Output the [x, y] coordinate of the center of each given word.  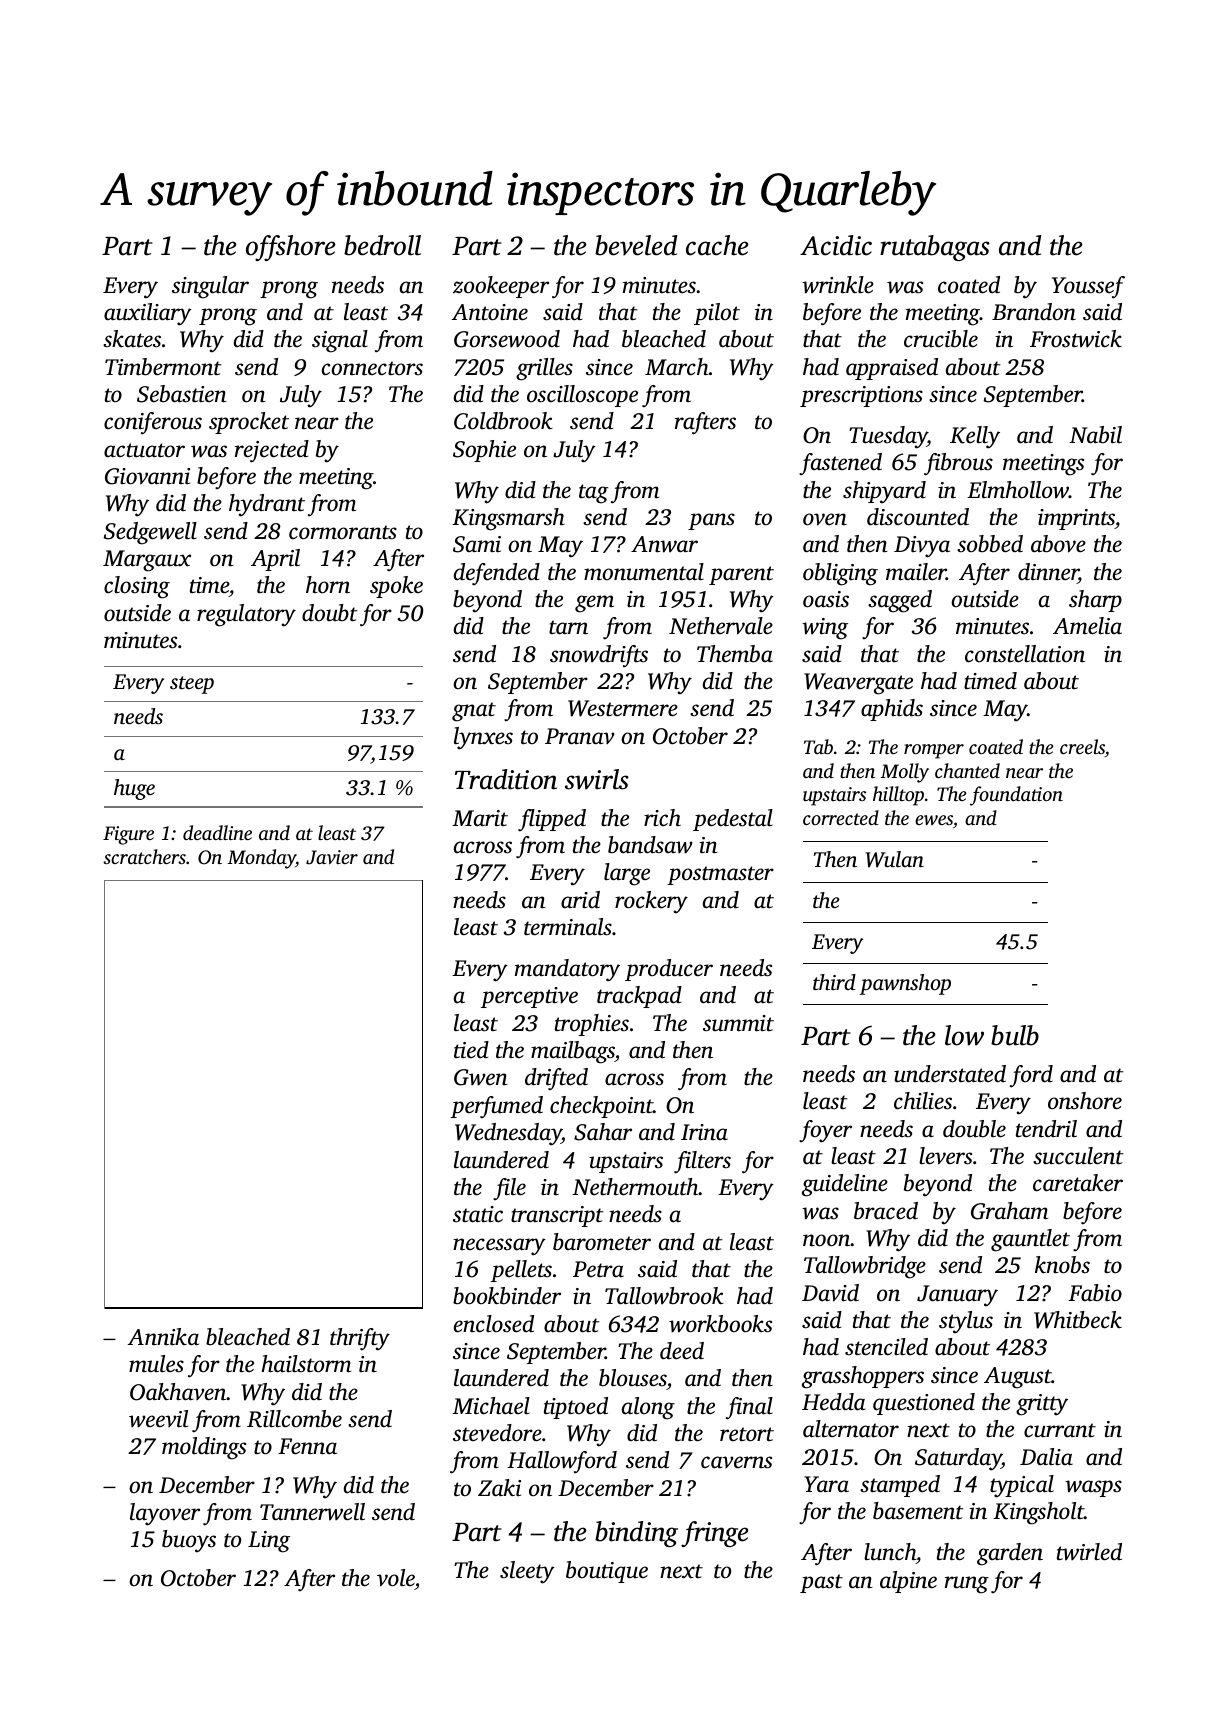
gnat [474, 712]
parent [741, 575]
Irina [704, 1132]
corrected [841, 817]
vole [396, 1578]
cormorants [343, 532]
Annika [163, 1337]
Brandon [1034, 312]
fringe [715, 1534]
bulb [1015, 1035]
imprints [1076, 519]
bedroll [382, 245]
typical [1022, 1486]
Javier [332, 857]
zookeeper [501, 287]
